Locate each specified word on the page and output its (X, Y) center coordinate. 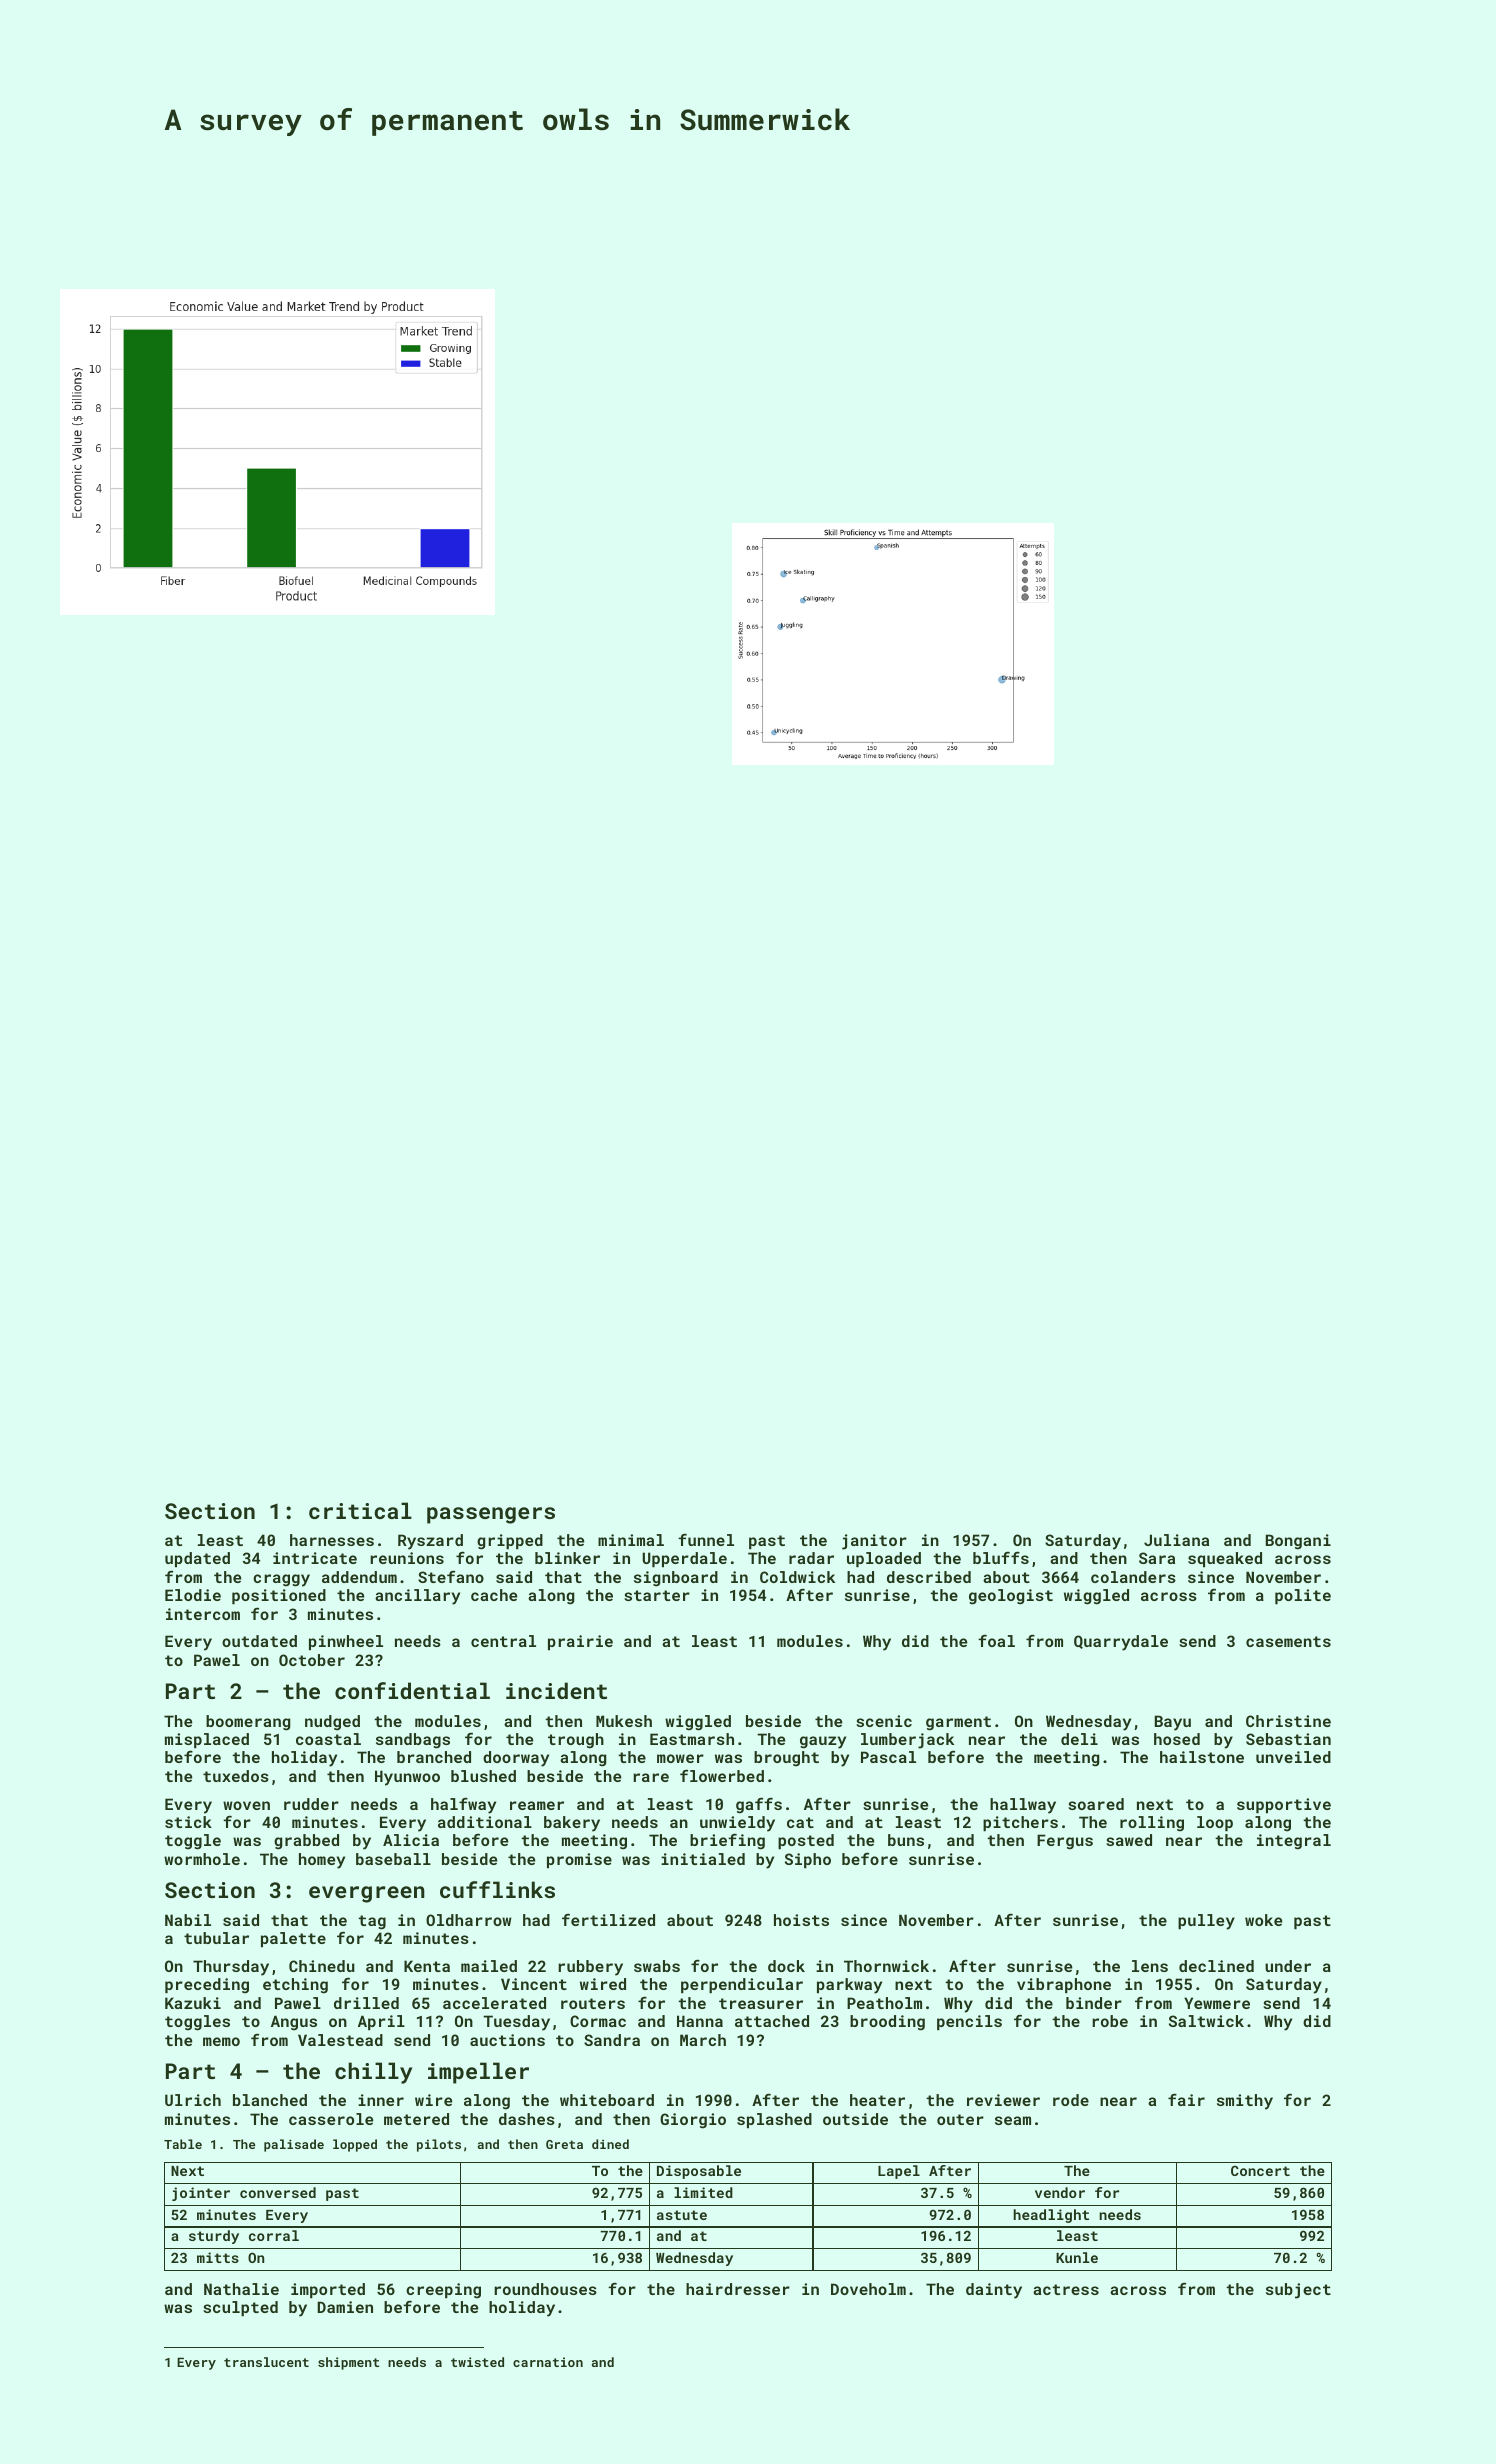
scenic (884, 1721)
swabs (657, 1966)
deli (1079, 1739)
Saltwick (1206, 2021)
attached (772, 2021)
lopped (355, 2145)
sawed (1129, 1840)
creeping (443, 2291)
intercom (203, 1614)
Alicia (411, 1840)
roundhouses (545, 2289)
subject (1298, 2291)
